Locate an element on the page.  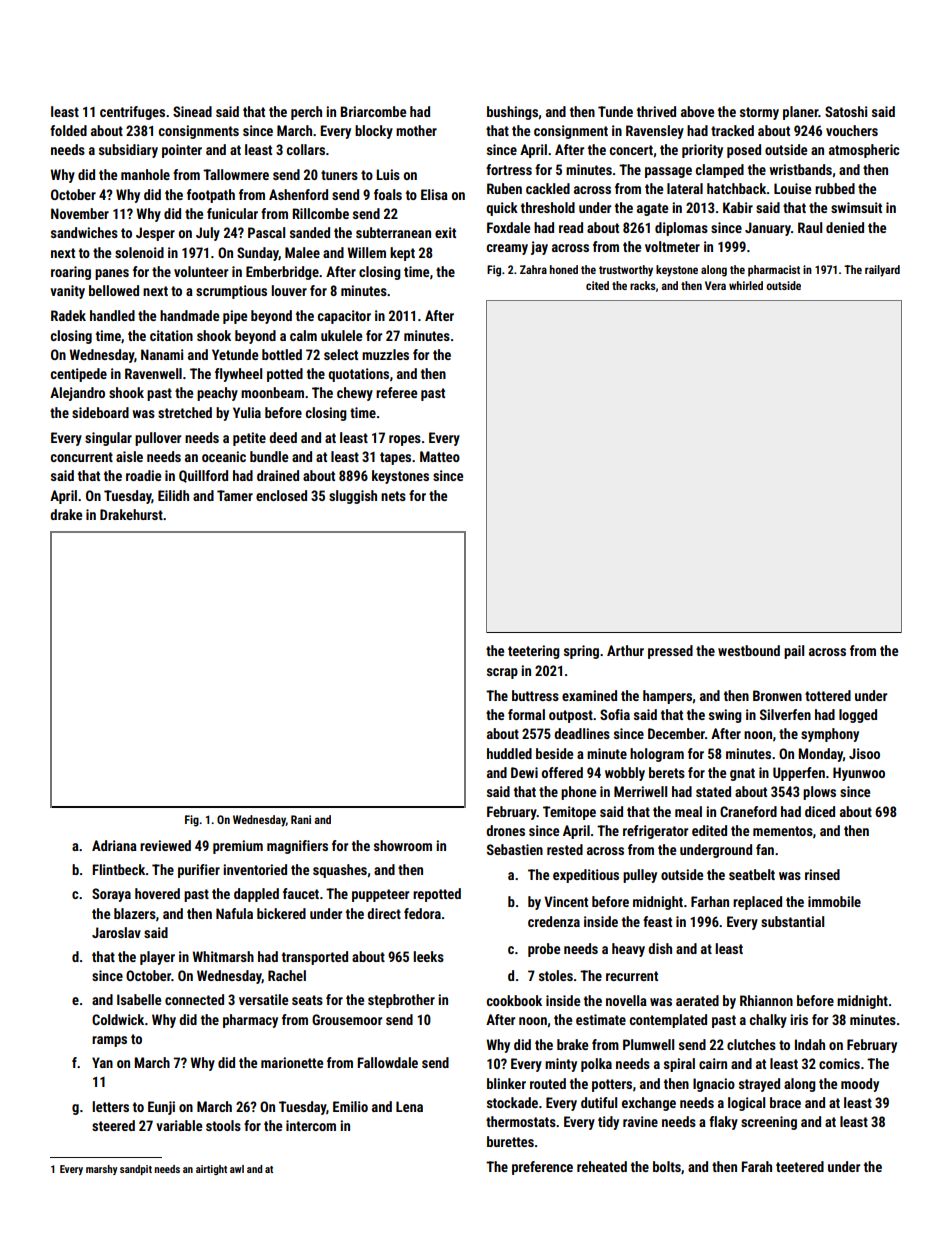
stepbrother is located at coordinates (401, 1001).
